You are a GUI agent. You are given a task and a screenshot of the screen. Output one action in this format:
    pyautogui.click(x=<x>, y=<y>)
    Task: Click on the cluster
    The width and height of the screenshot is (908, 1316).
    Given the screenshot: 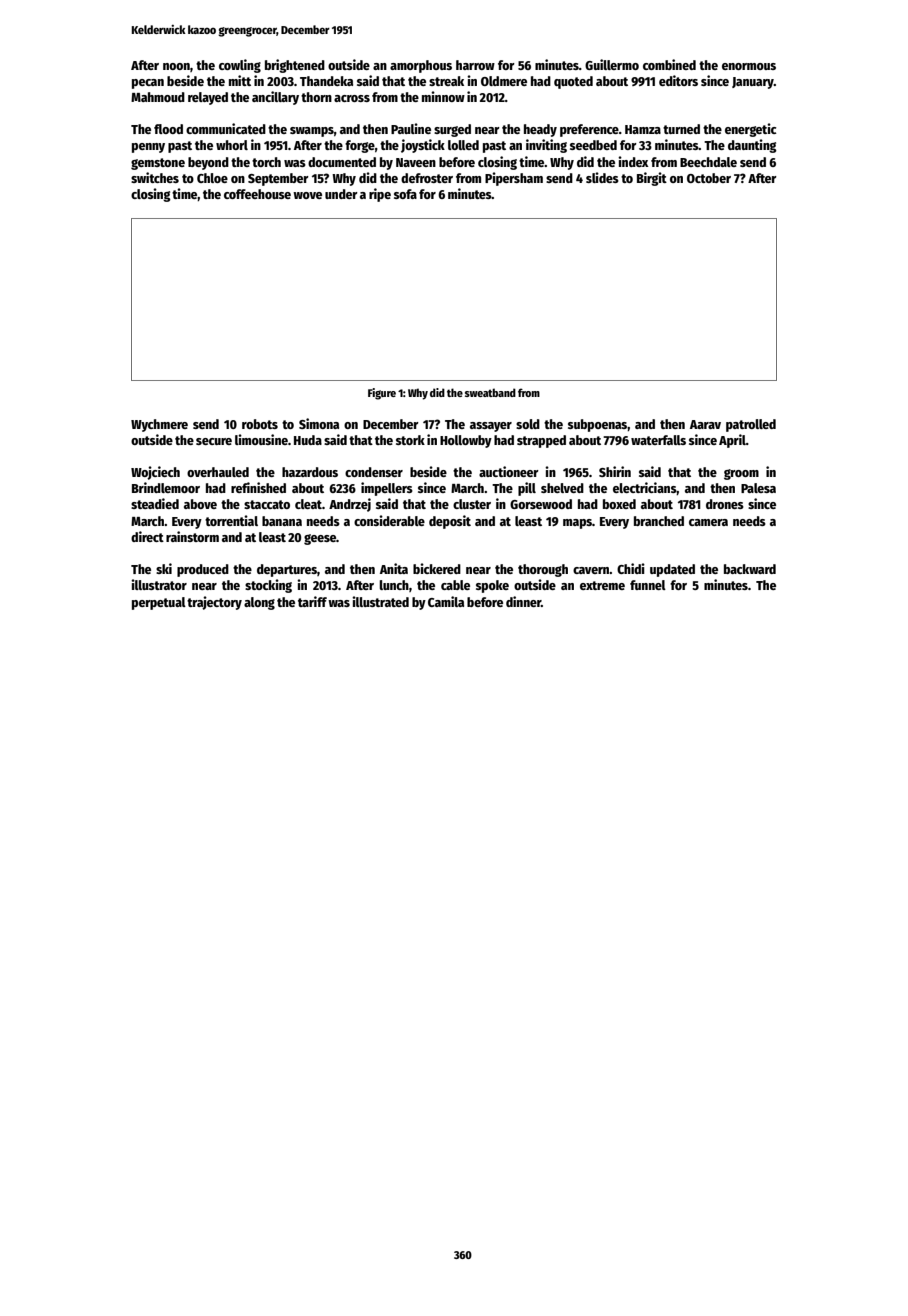 What is the action you would take?
    pyautogui.click(x=472, y=504)
